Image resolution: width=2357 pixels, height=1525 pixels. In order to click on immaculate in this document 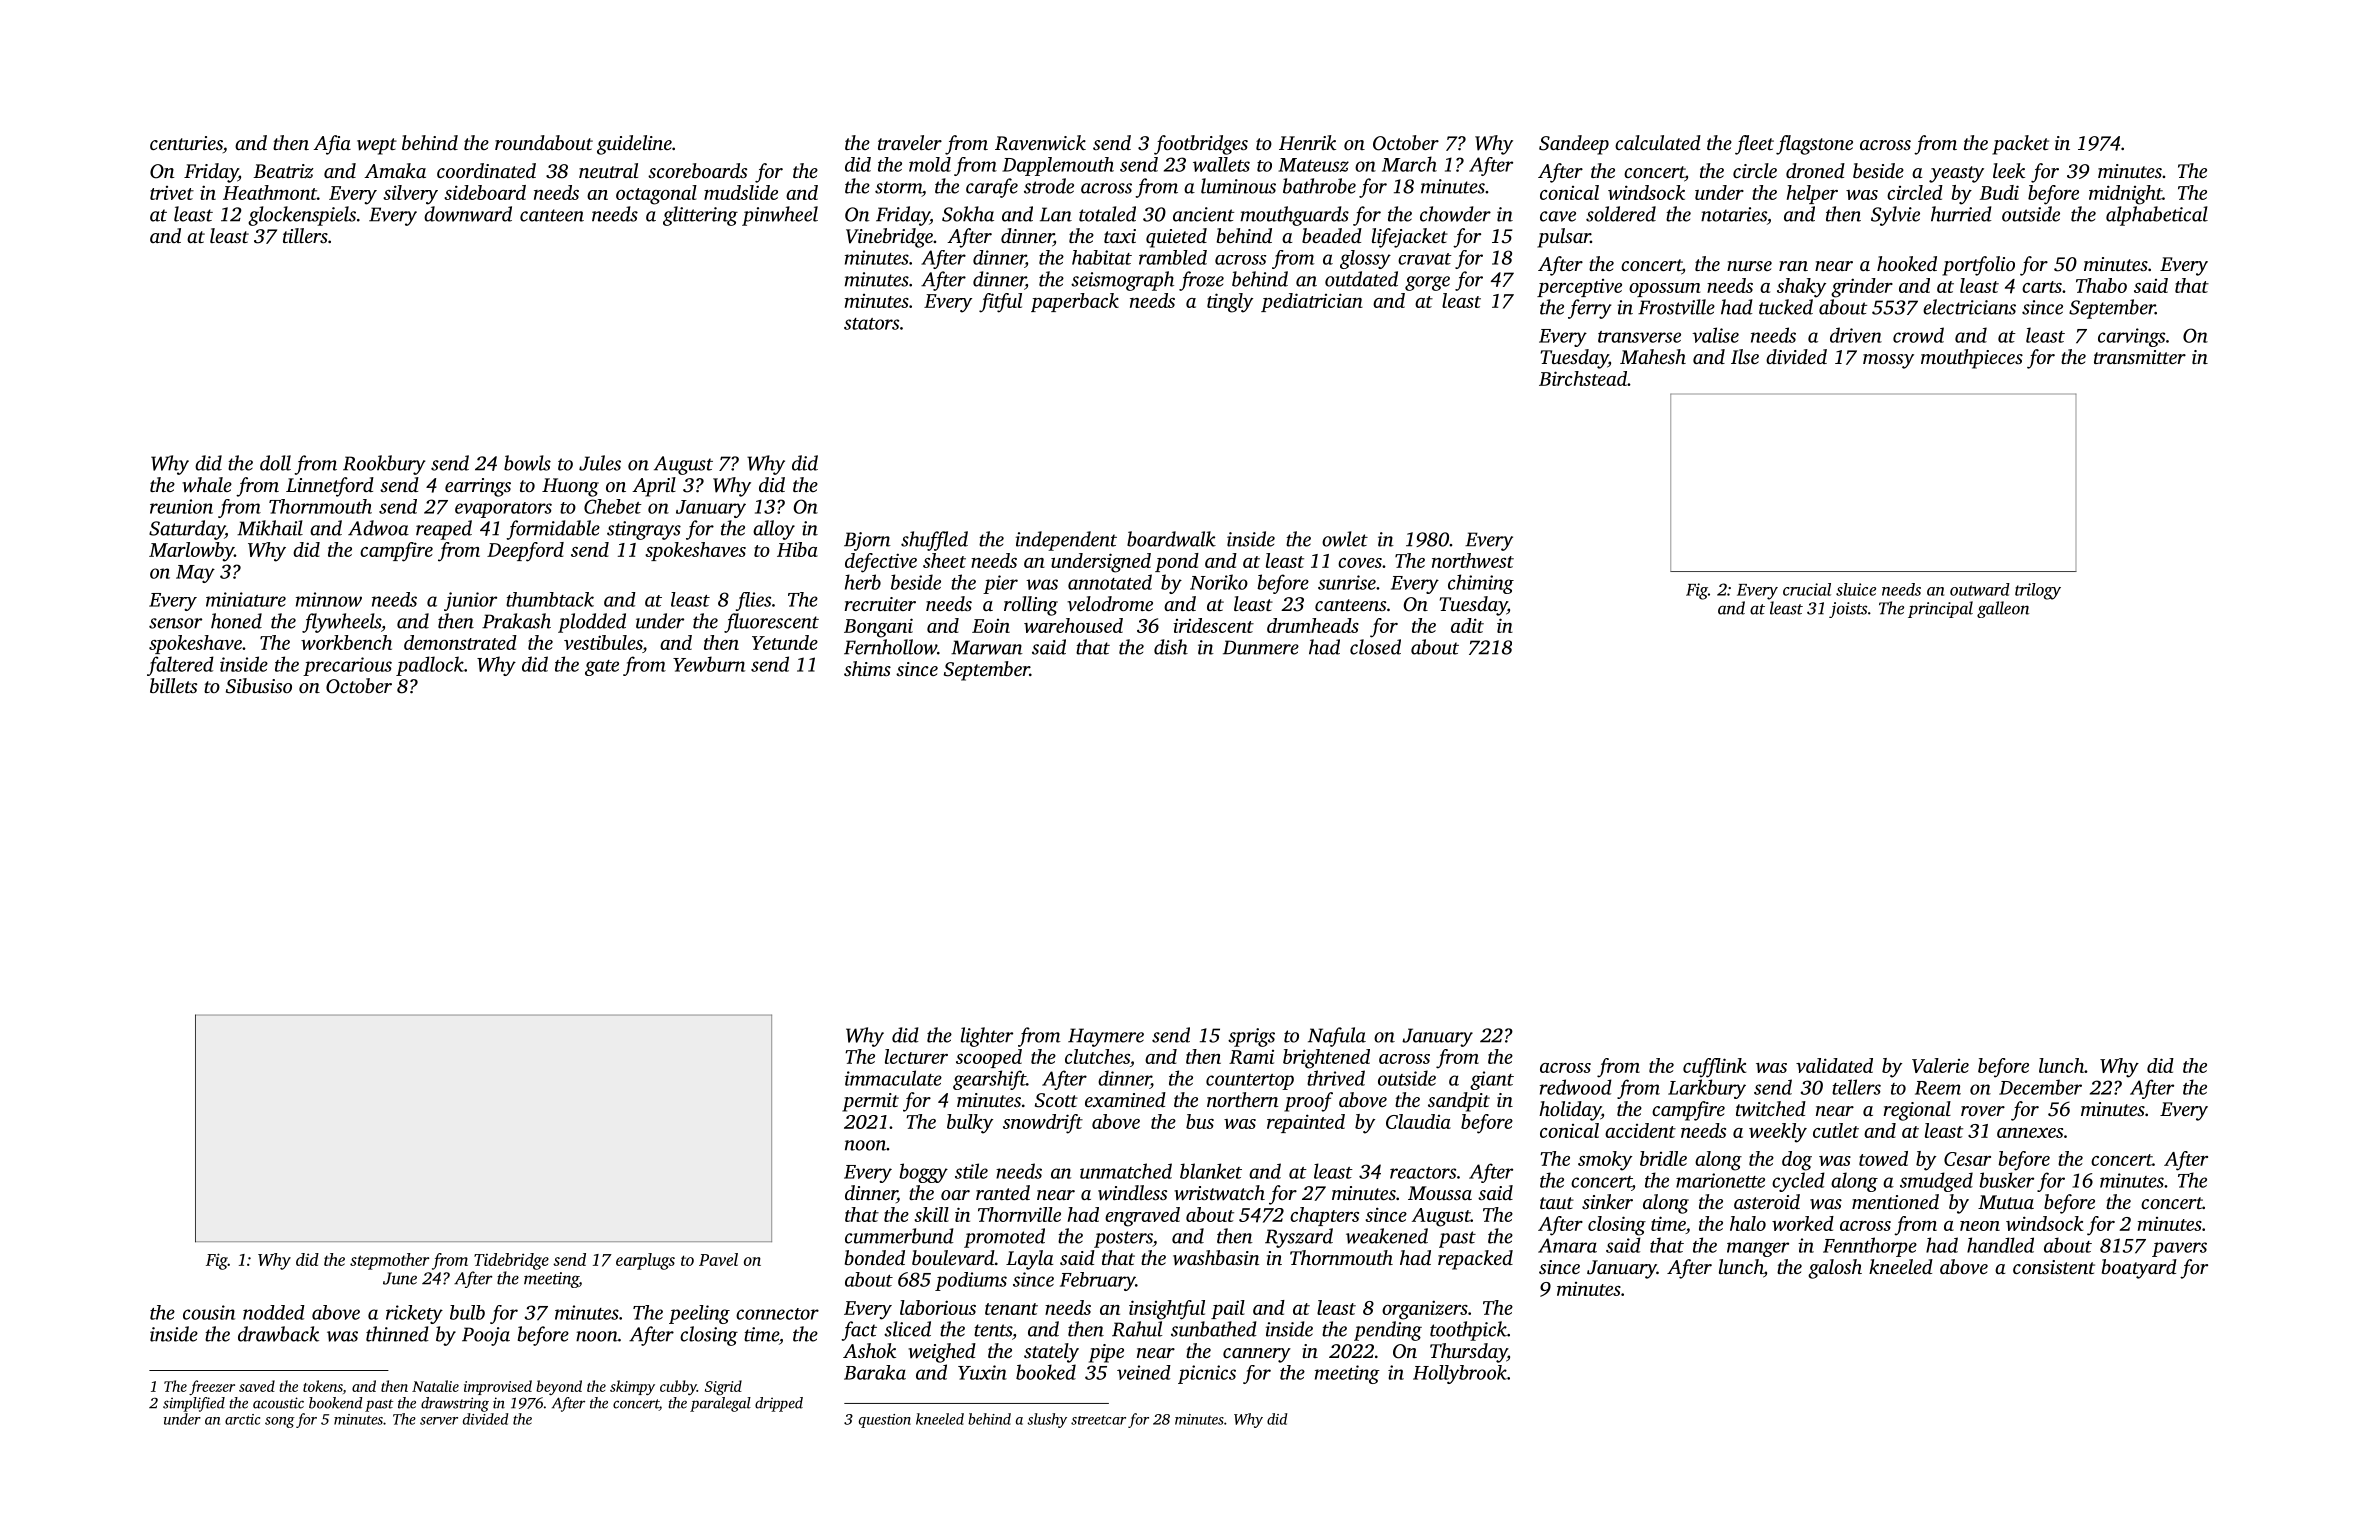, I will do `click(893, 1078)`.
